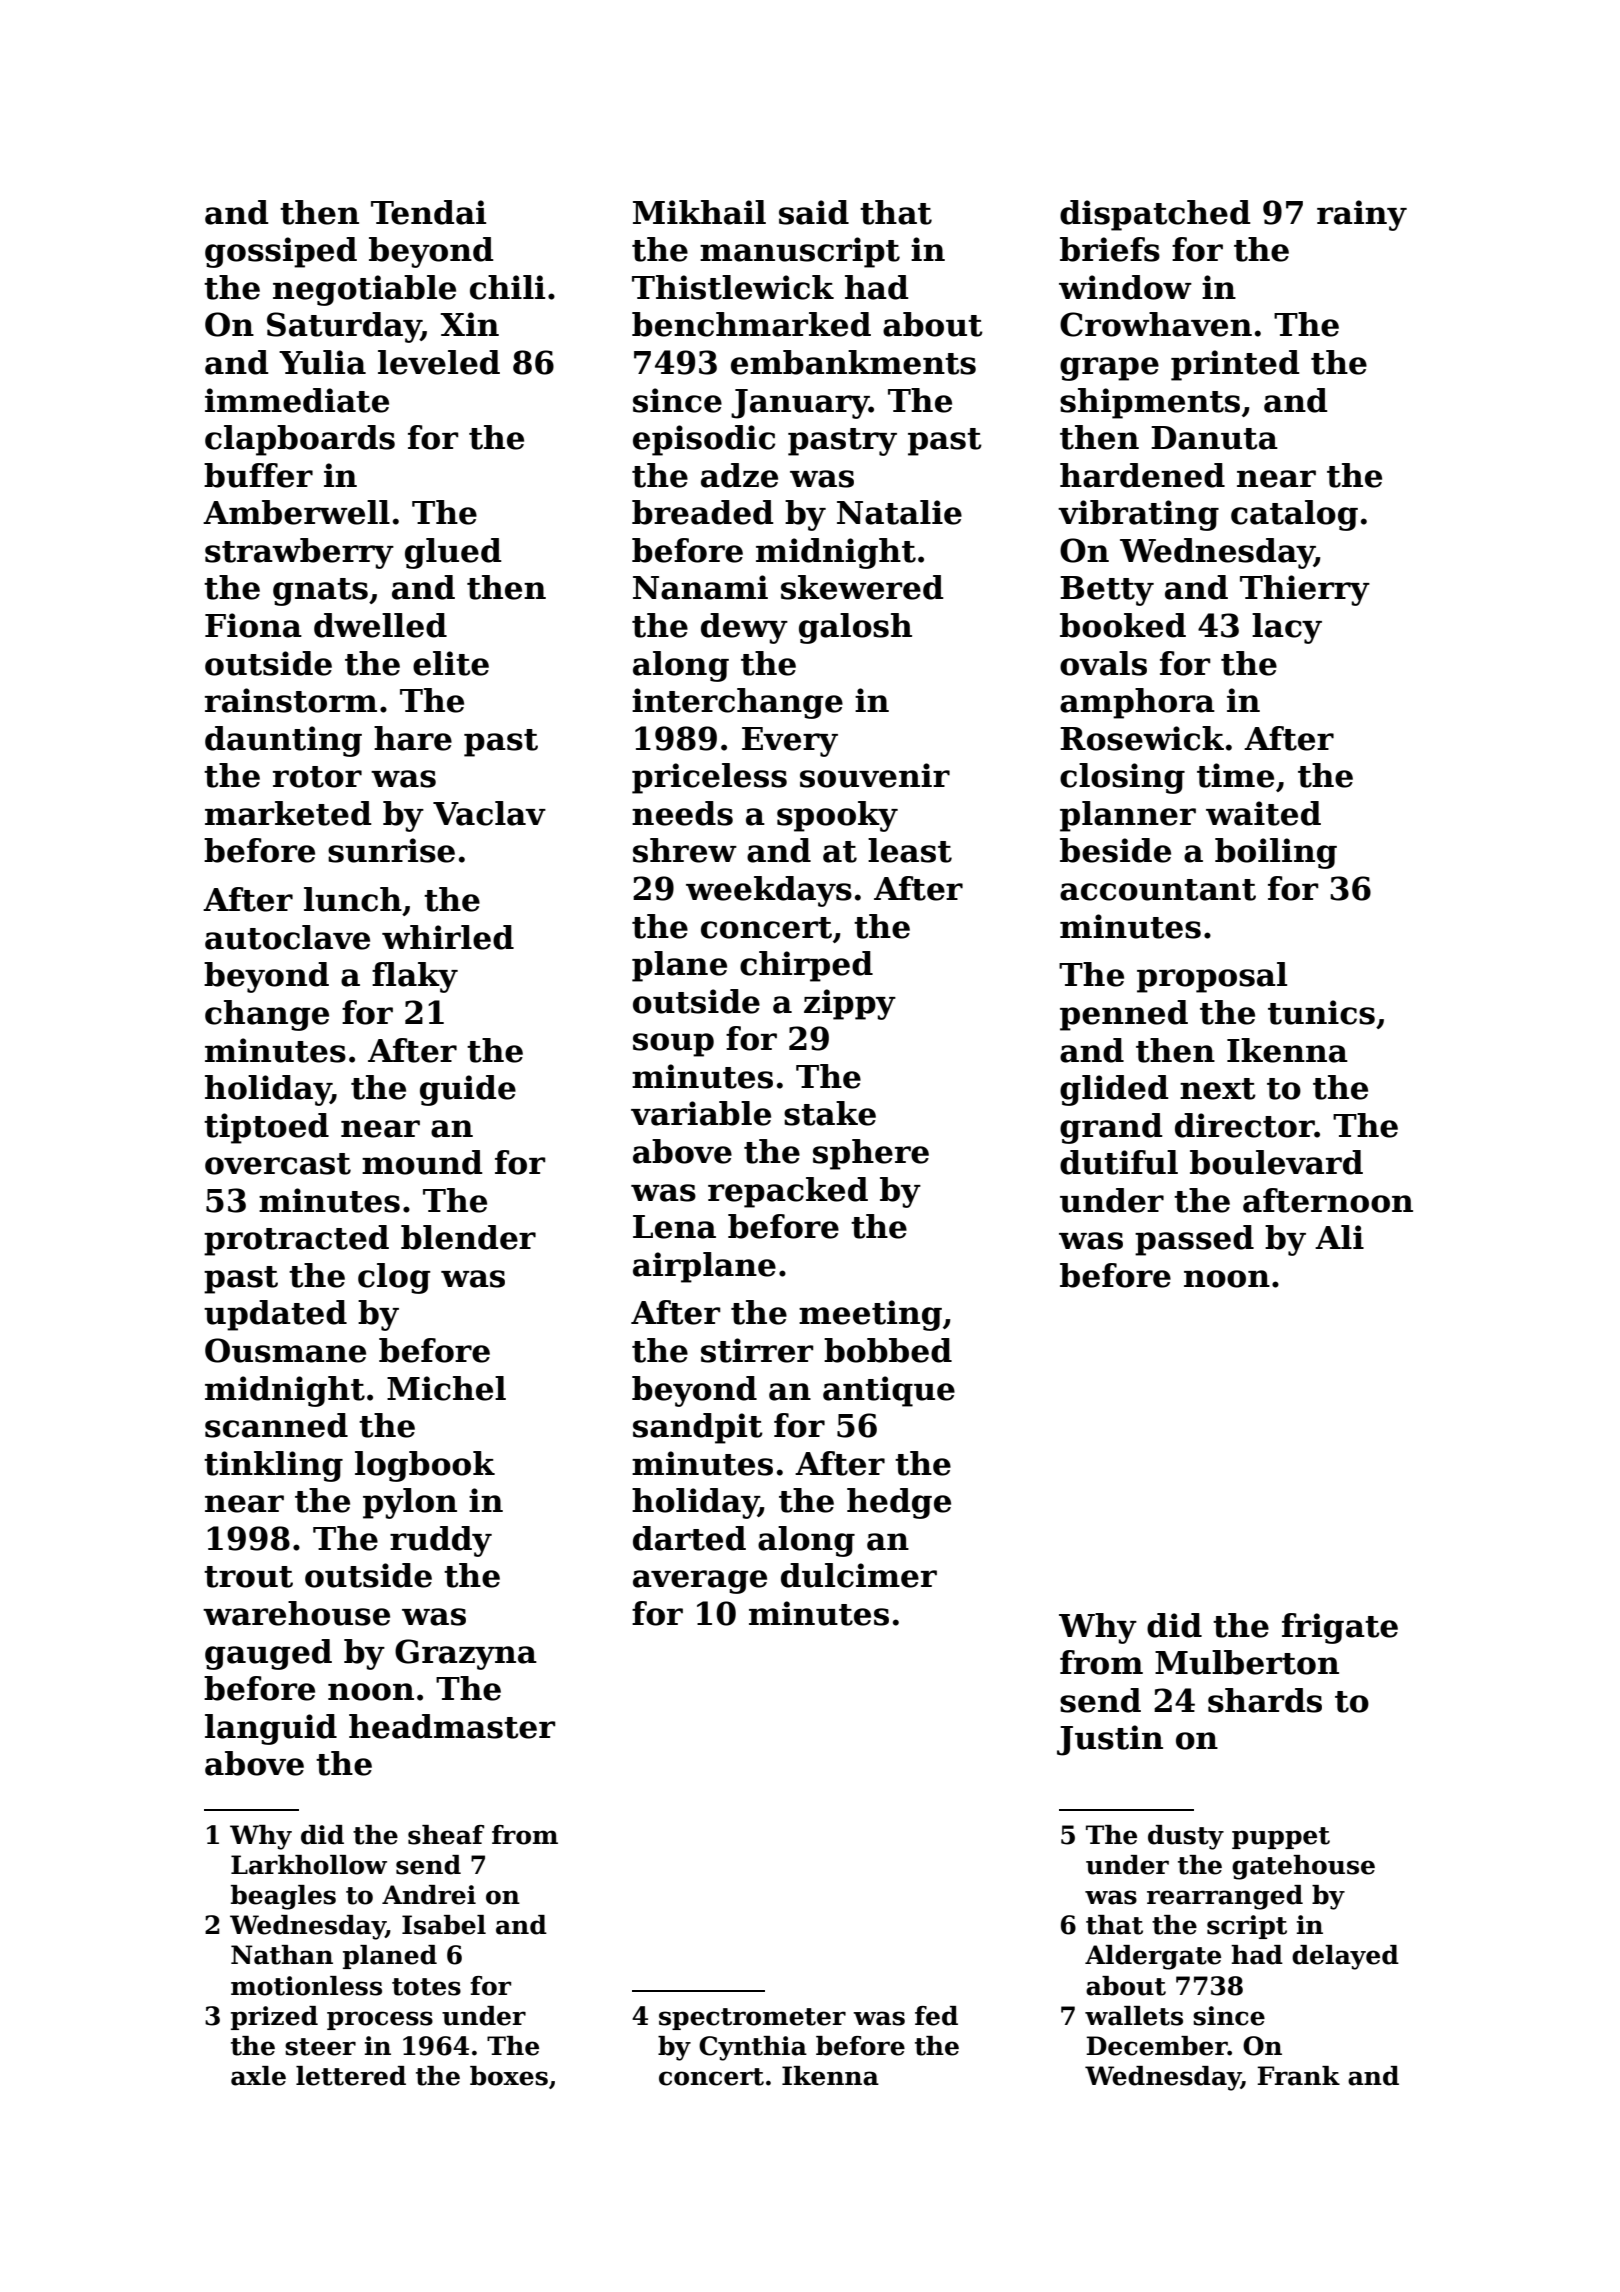 This document has width=1620, height=2292. Describe the element at coordinates (744, 628) in the document. I see `dewy` at that location.
